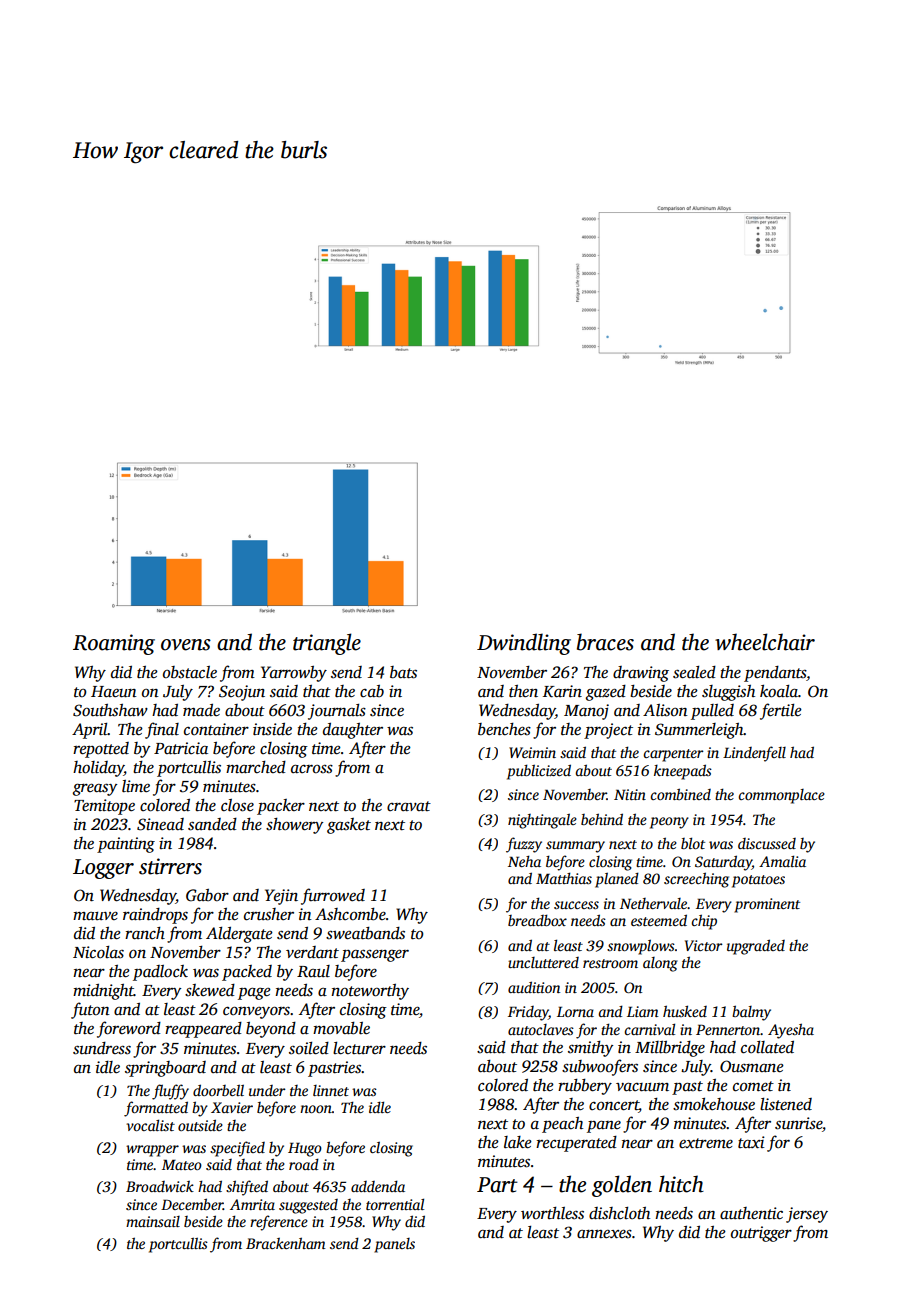 This page has width=908, height=1316. I want to click on balmy, so click(751, 1013).
